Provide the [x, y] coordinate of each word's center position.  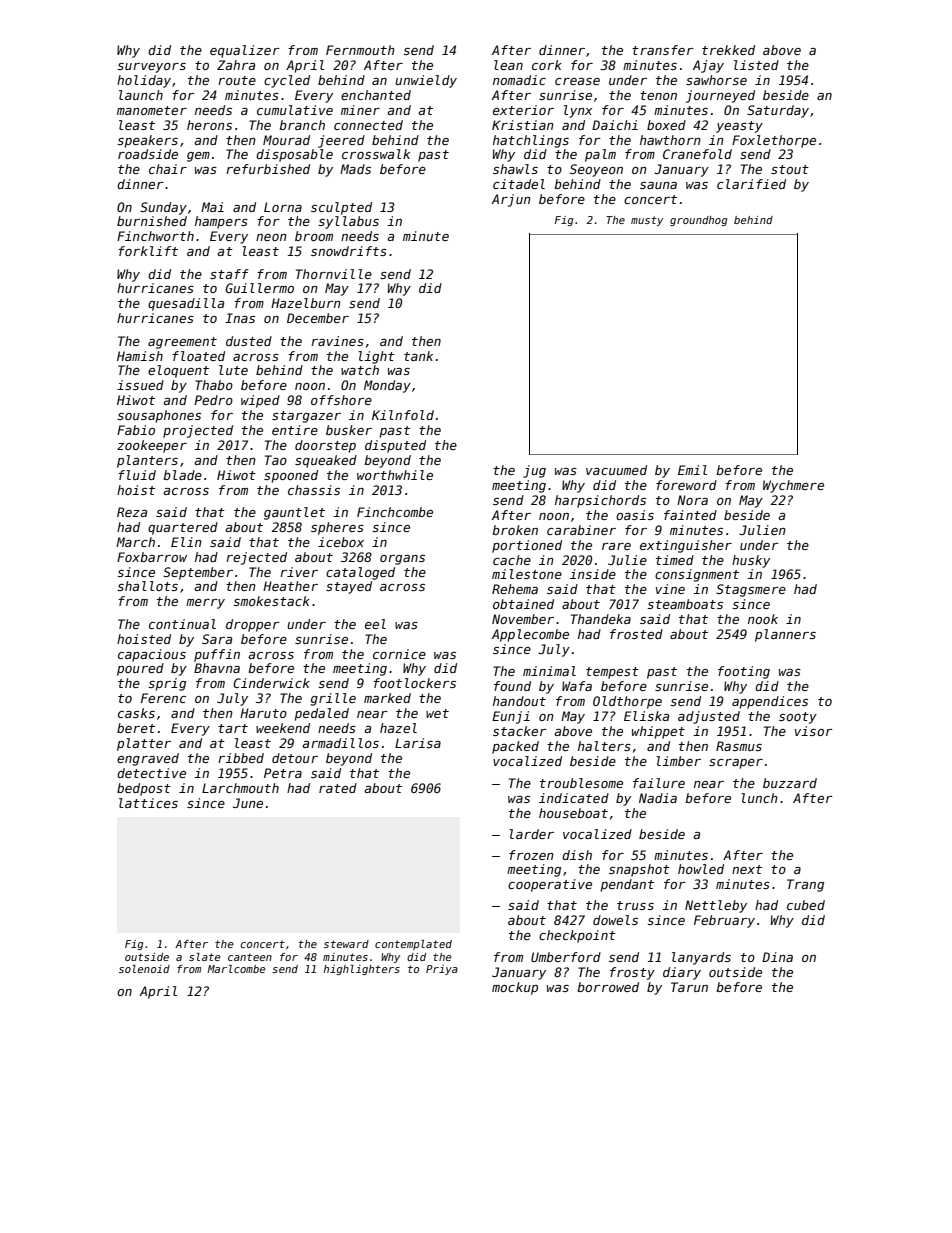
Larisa [418, 743]
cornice [399, 654]
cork [547, 65]
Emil [692, 470]
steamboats [685, 604]
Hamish [140, 356]
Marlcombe [236, 969]
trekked [728, 50]
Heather [290, 586]
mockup [515, 988]
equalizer [245, 51]
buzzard [790, 783]
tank [418, 356]
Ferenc [163, 698]
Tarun [689, 987]
